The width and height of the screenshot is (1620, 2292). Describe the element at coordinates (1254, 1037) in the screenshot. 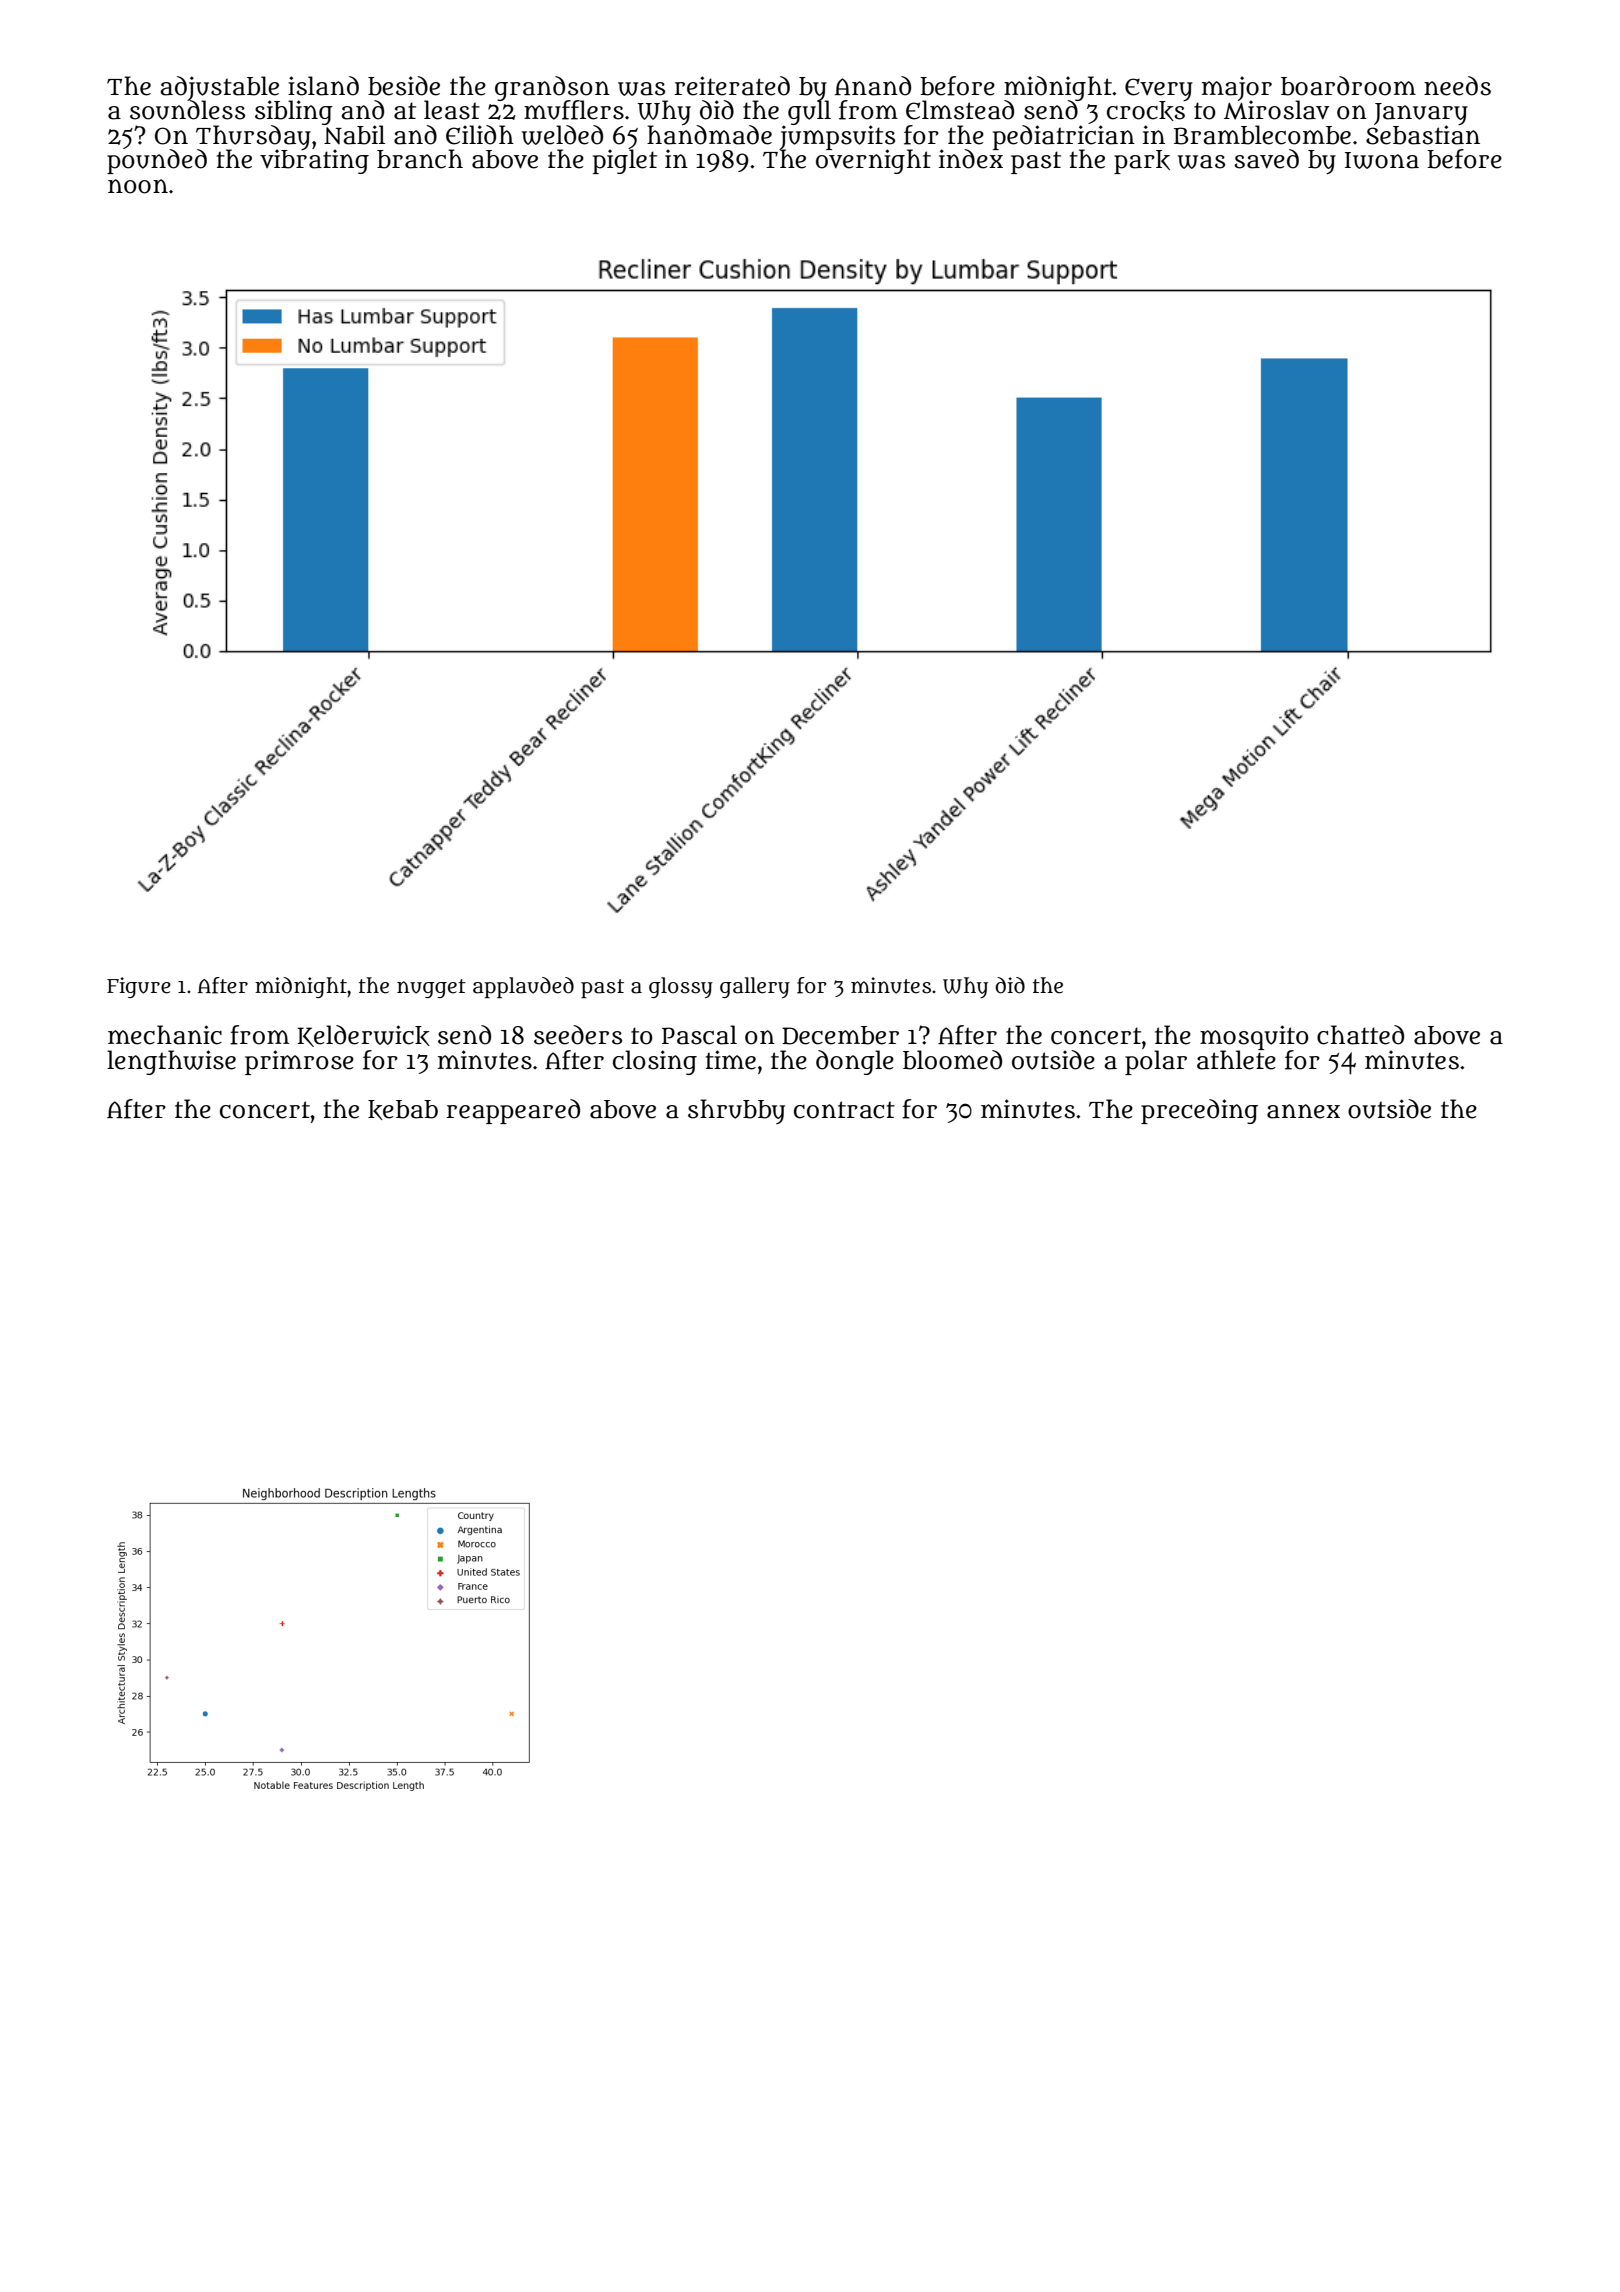

I see `mosquito` at that location.
